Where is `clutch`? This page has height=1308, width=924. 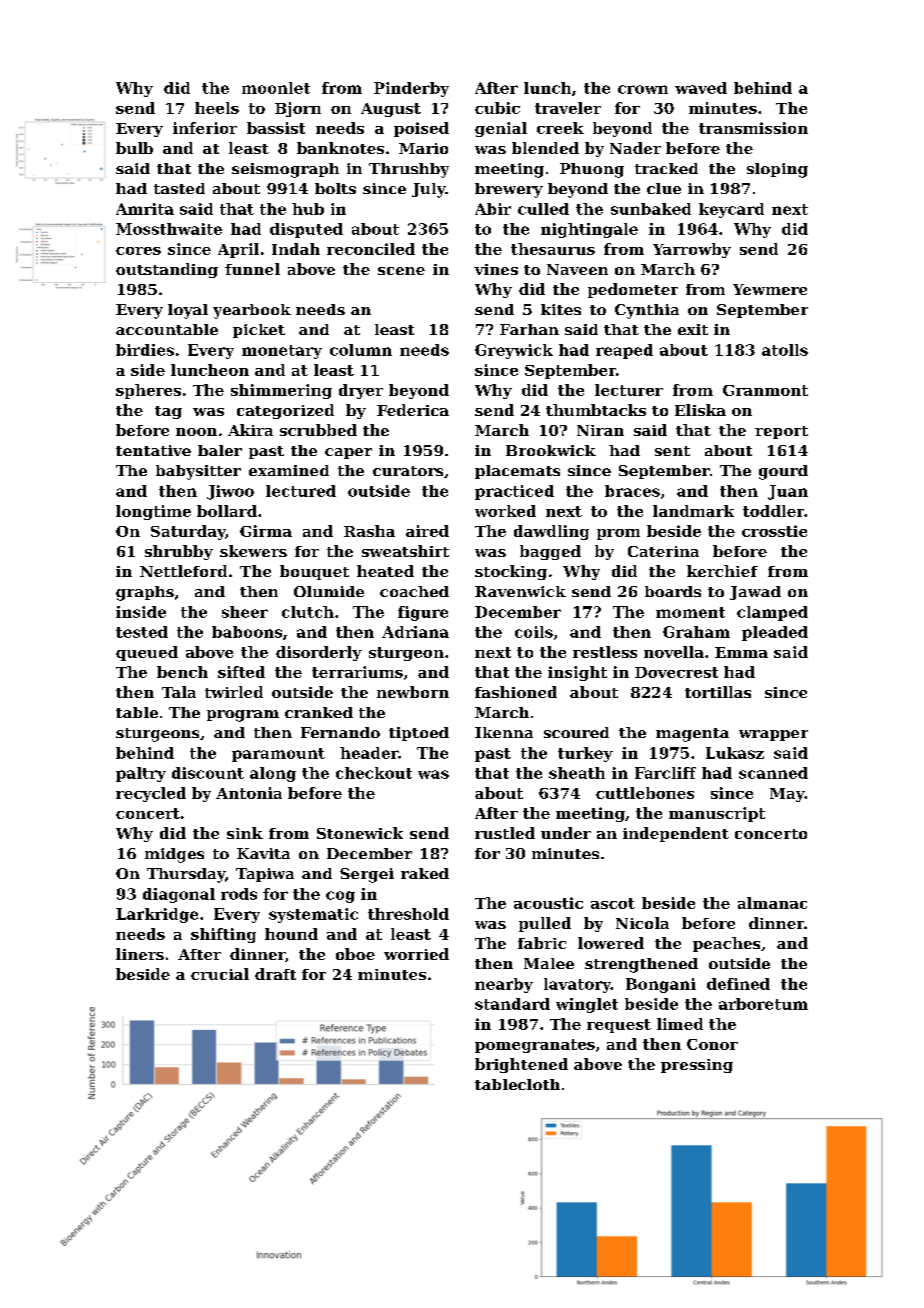
clutch is located at coordinates (308, 612).
